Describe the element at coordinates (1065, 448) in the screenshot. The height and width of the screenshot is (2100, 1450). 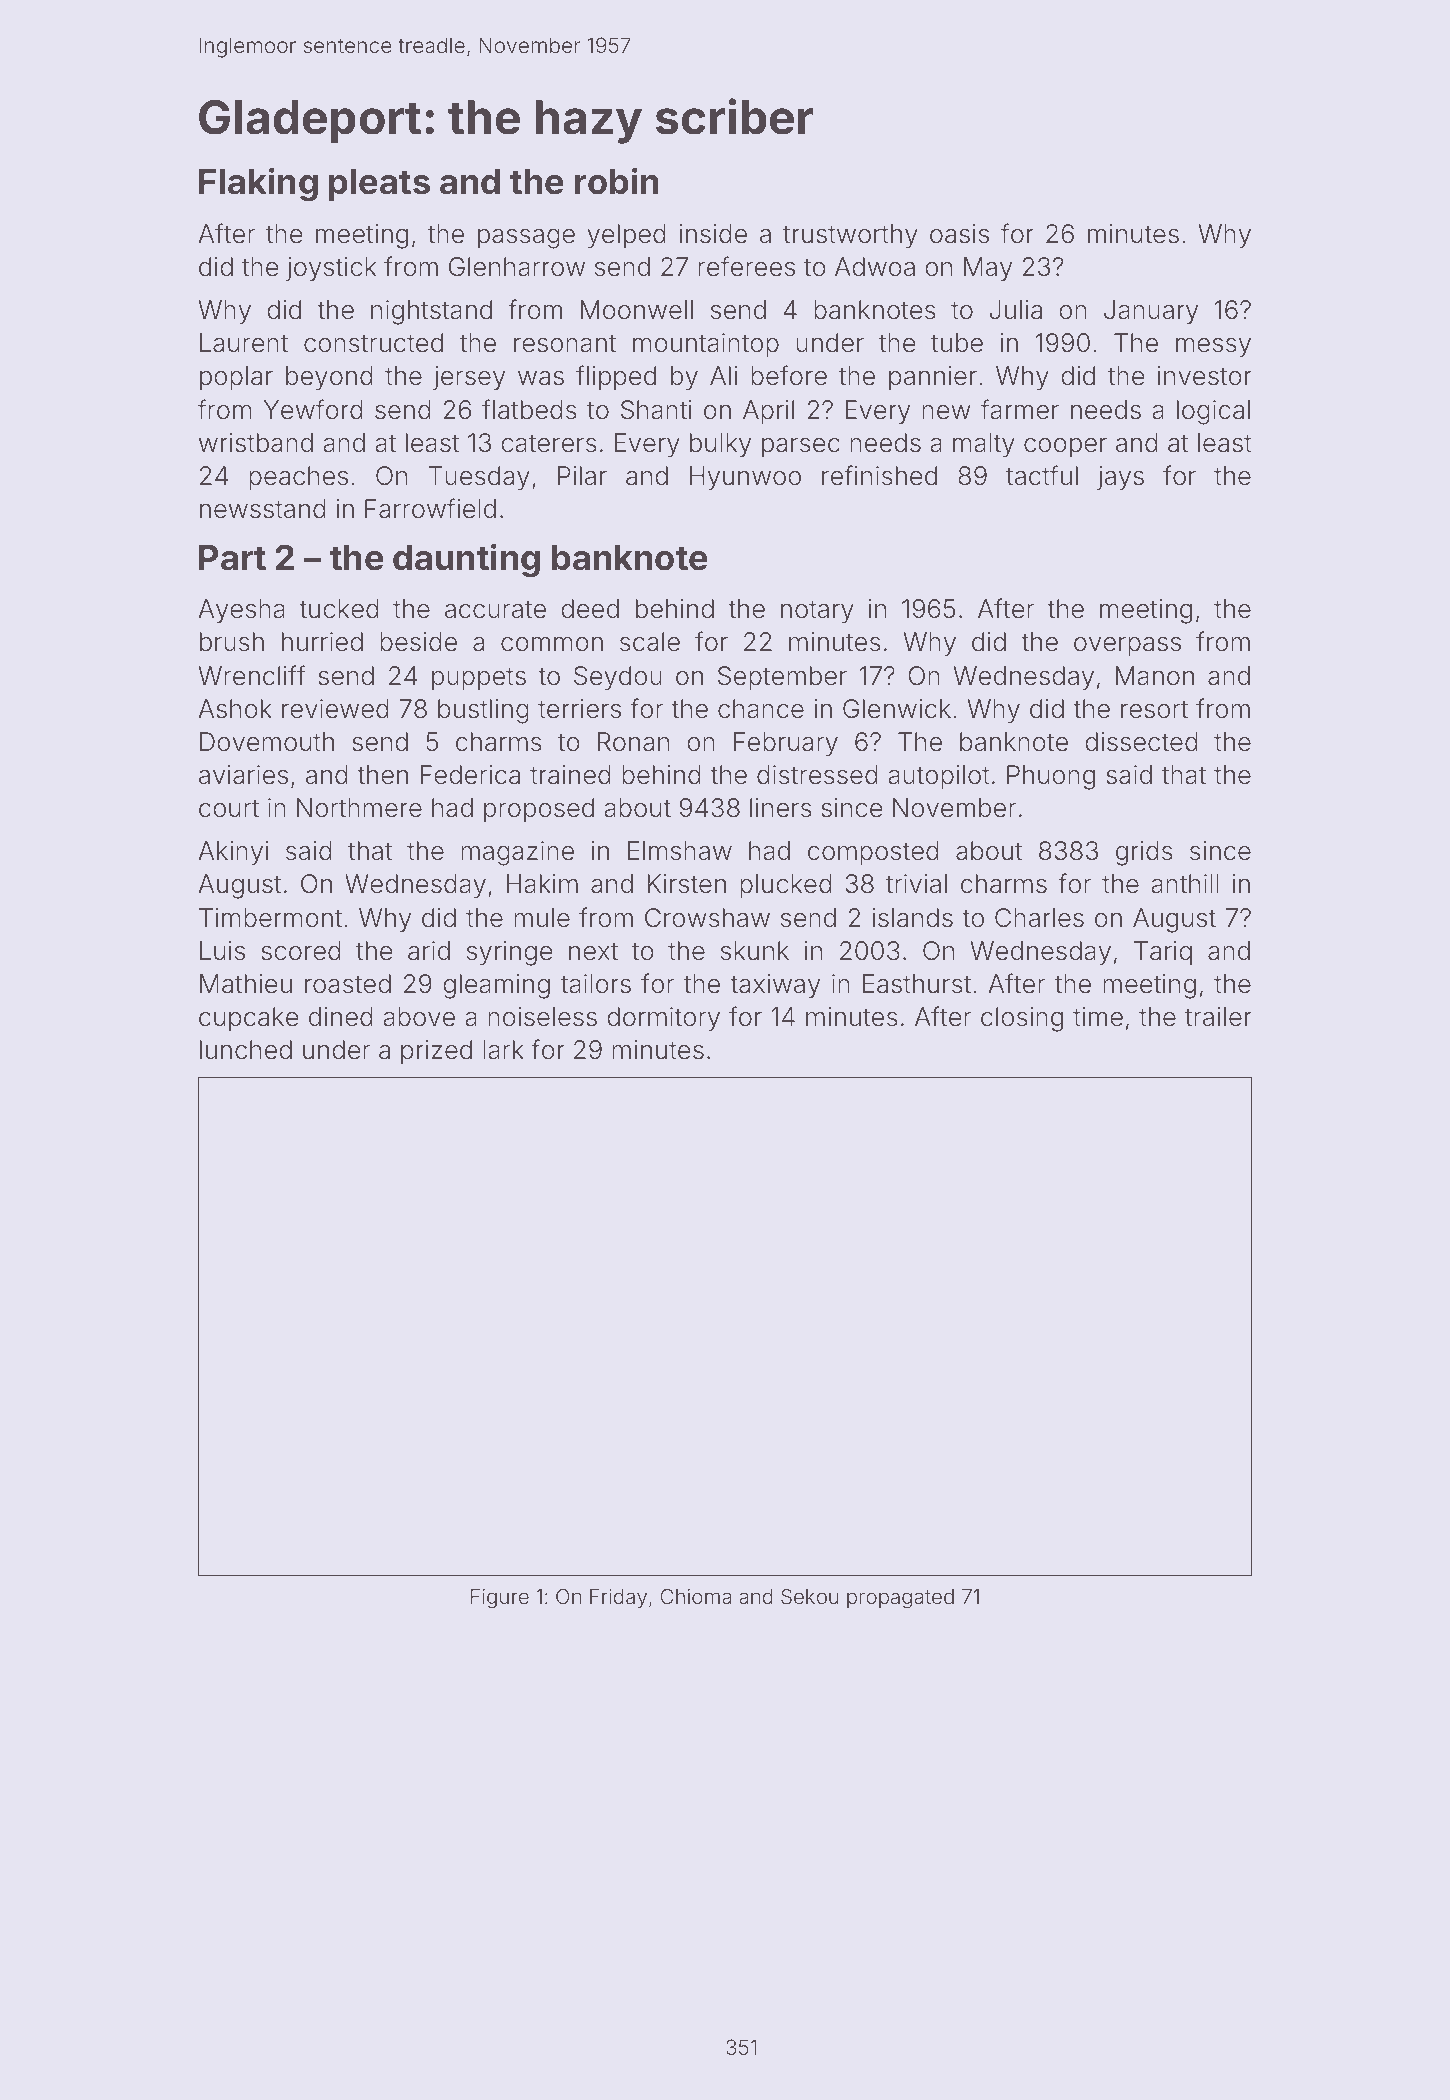
I see `cooper` at that location.
